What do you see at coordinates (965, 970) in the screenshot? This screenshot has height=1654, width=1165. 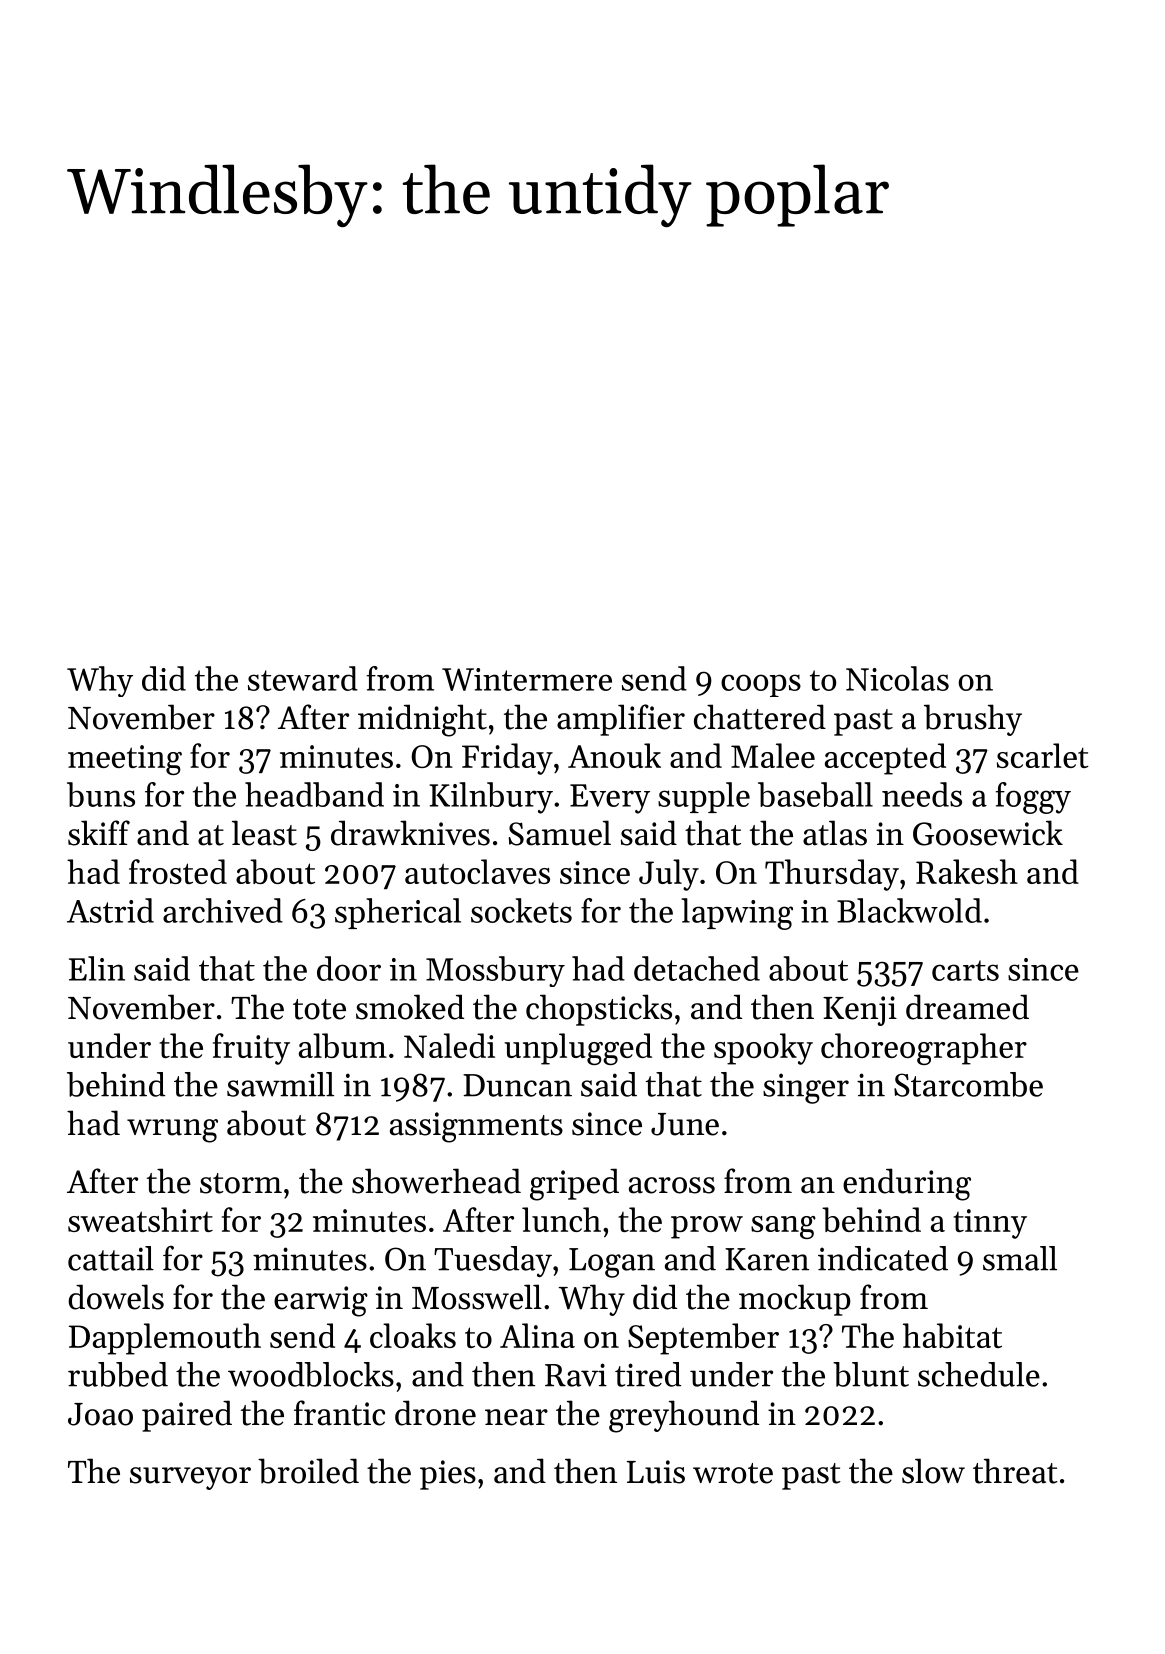 I see `carts` at bounding box center [965, 970].
